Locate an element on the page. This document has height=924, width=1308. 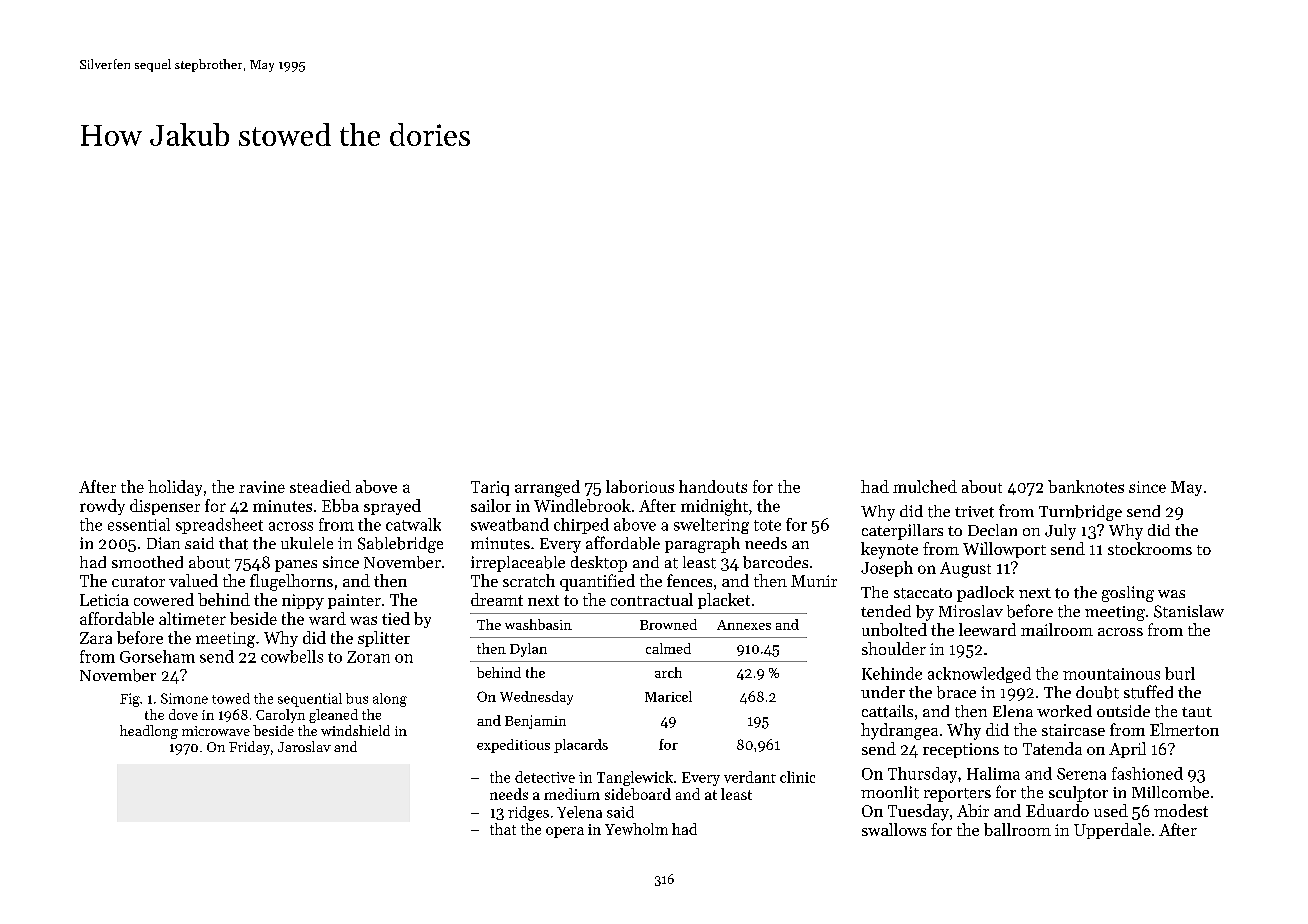
windshield is located at coordinates (355, 730).
